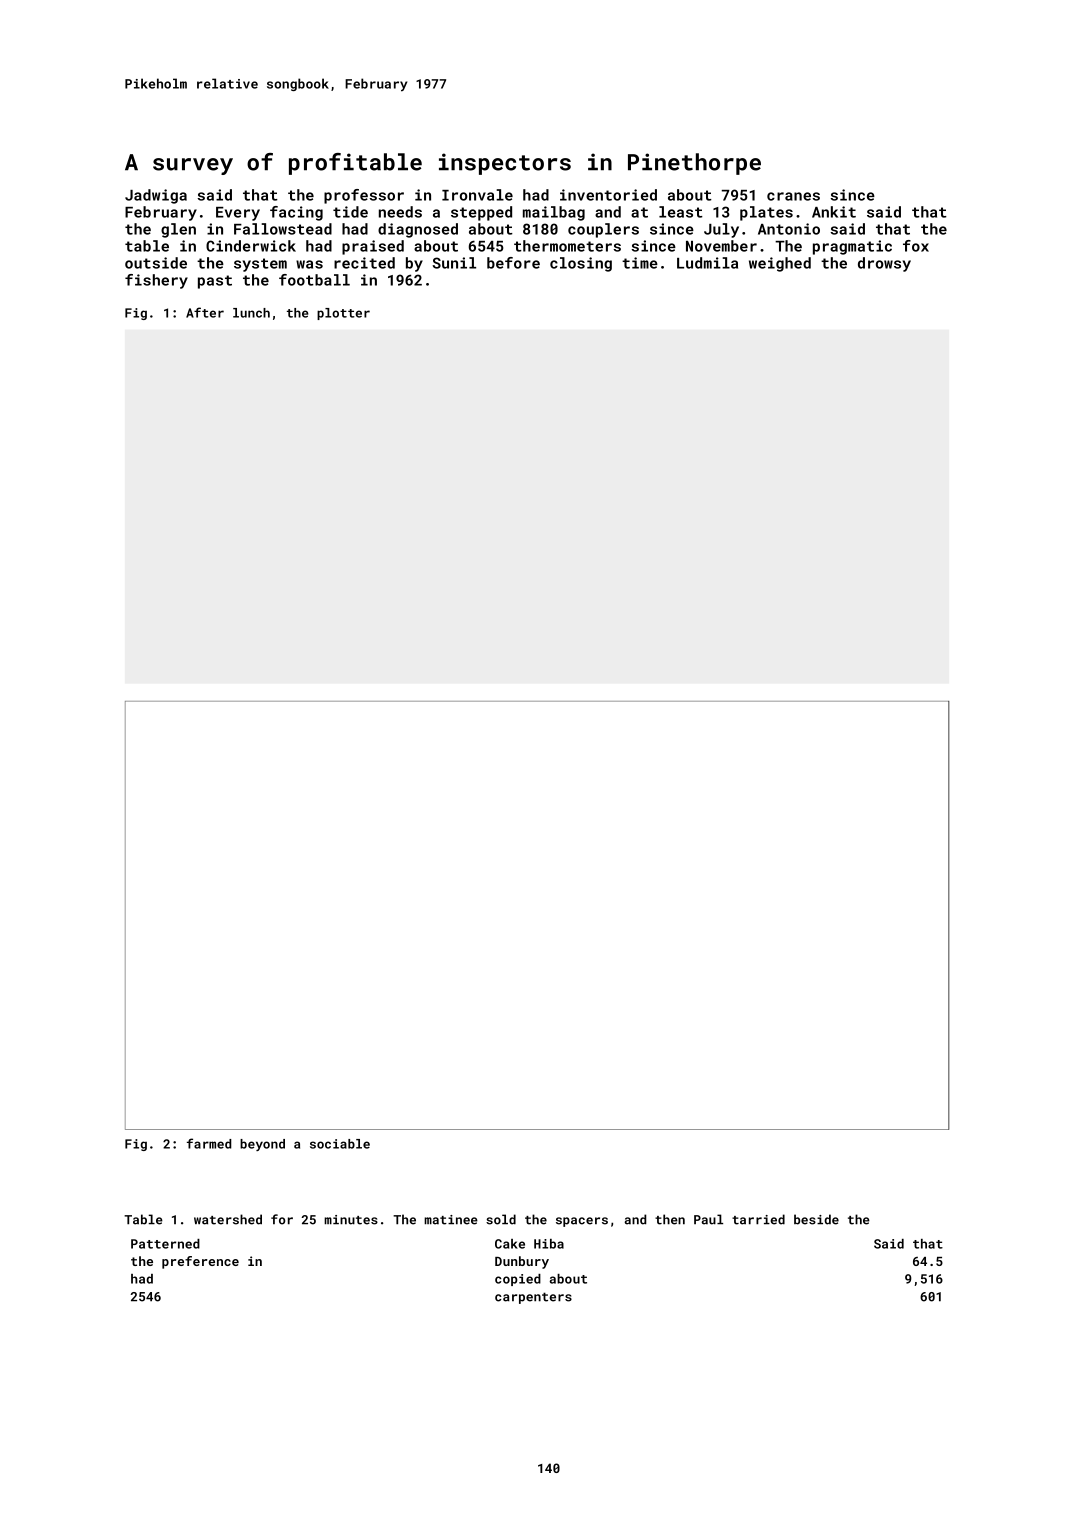  I want to click on sociable, so click(340, 1144).
